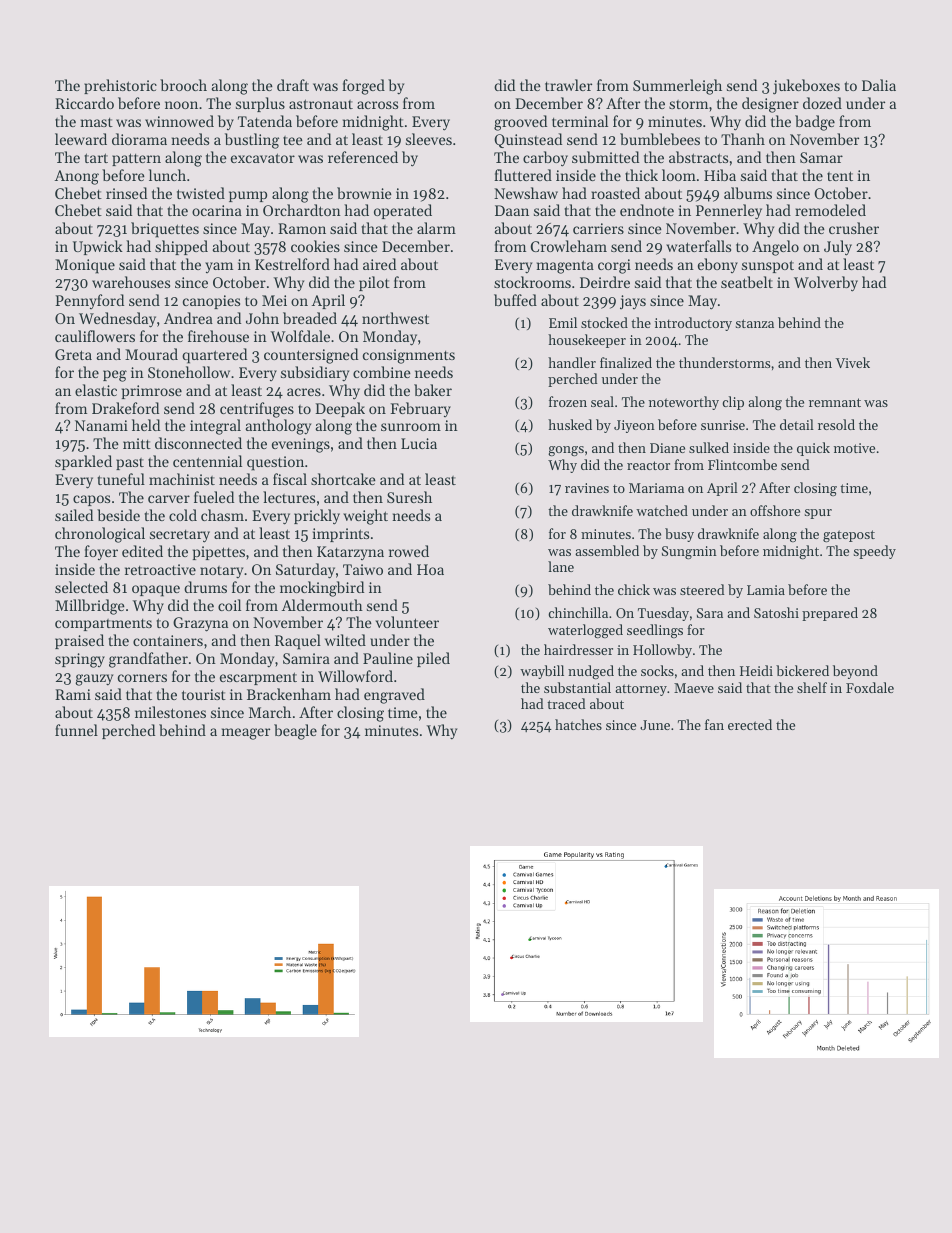 The image size is (952, 1233). Describe the element at coordinates (835, 402) in the screenshot. I see `remnant` at that location.
